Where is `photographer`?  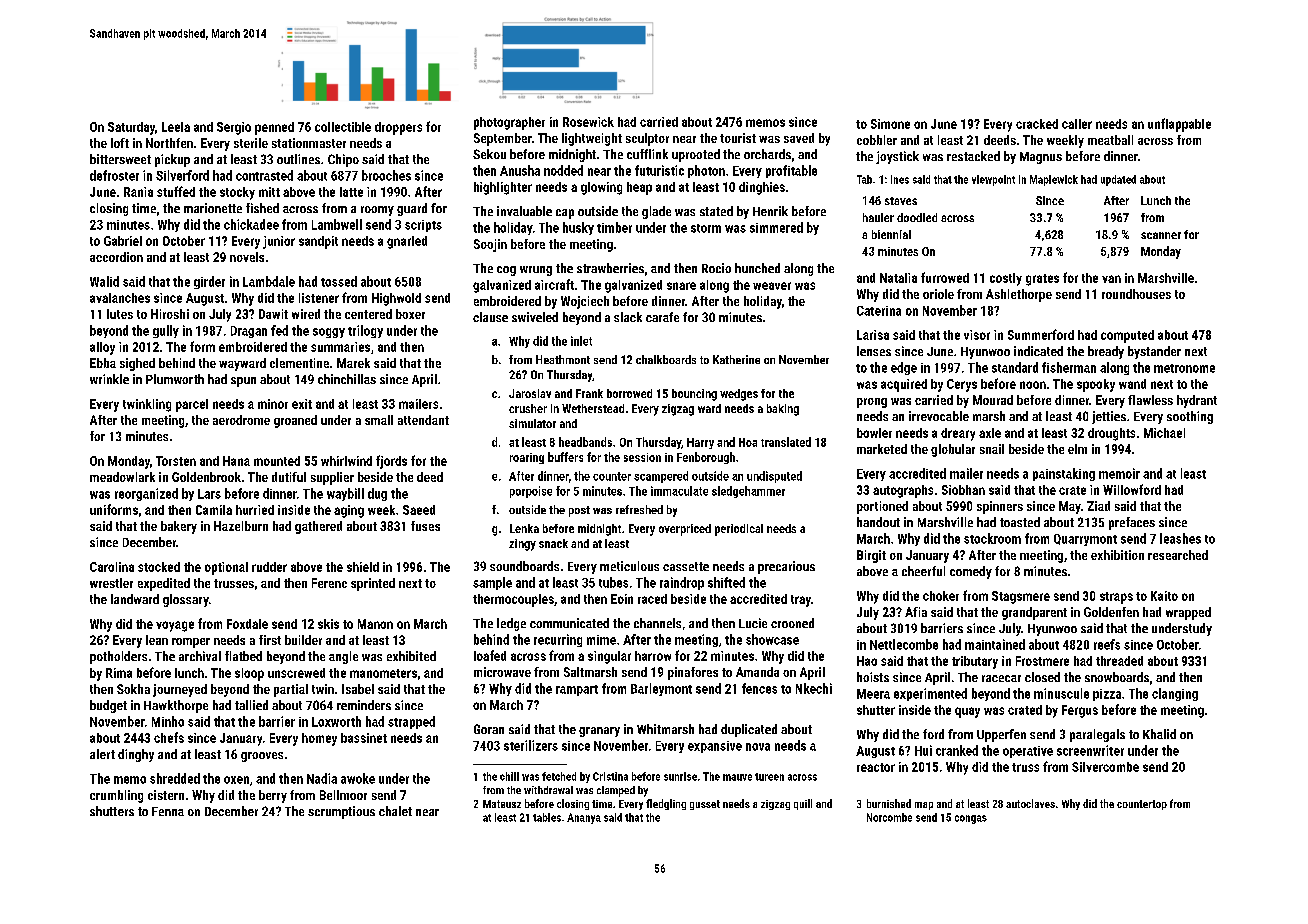 photographer is located at coordinates (509, 123).
